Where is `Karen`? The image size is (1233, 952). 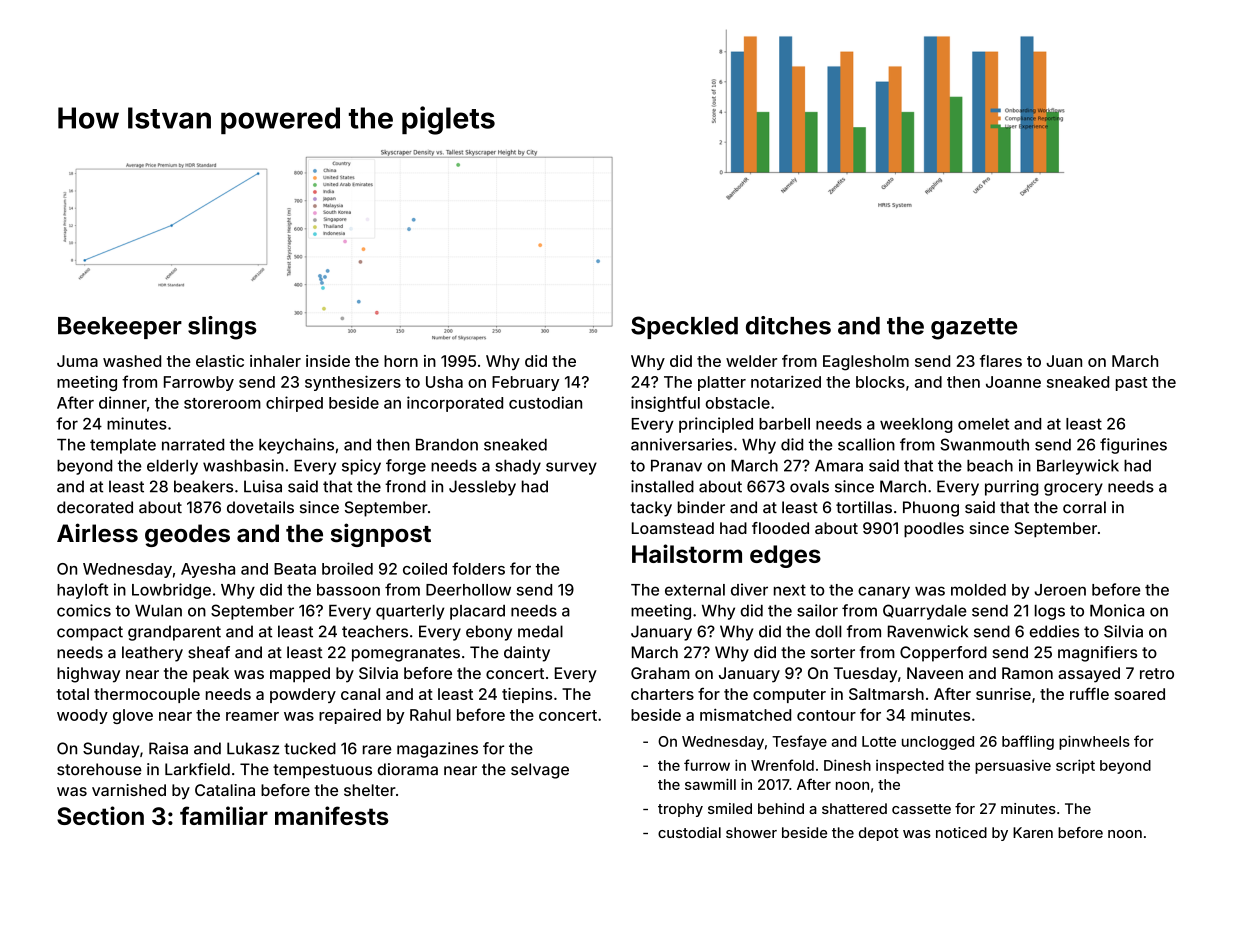
Karen is located at coordinates (1033, 832).
